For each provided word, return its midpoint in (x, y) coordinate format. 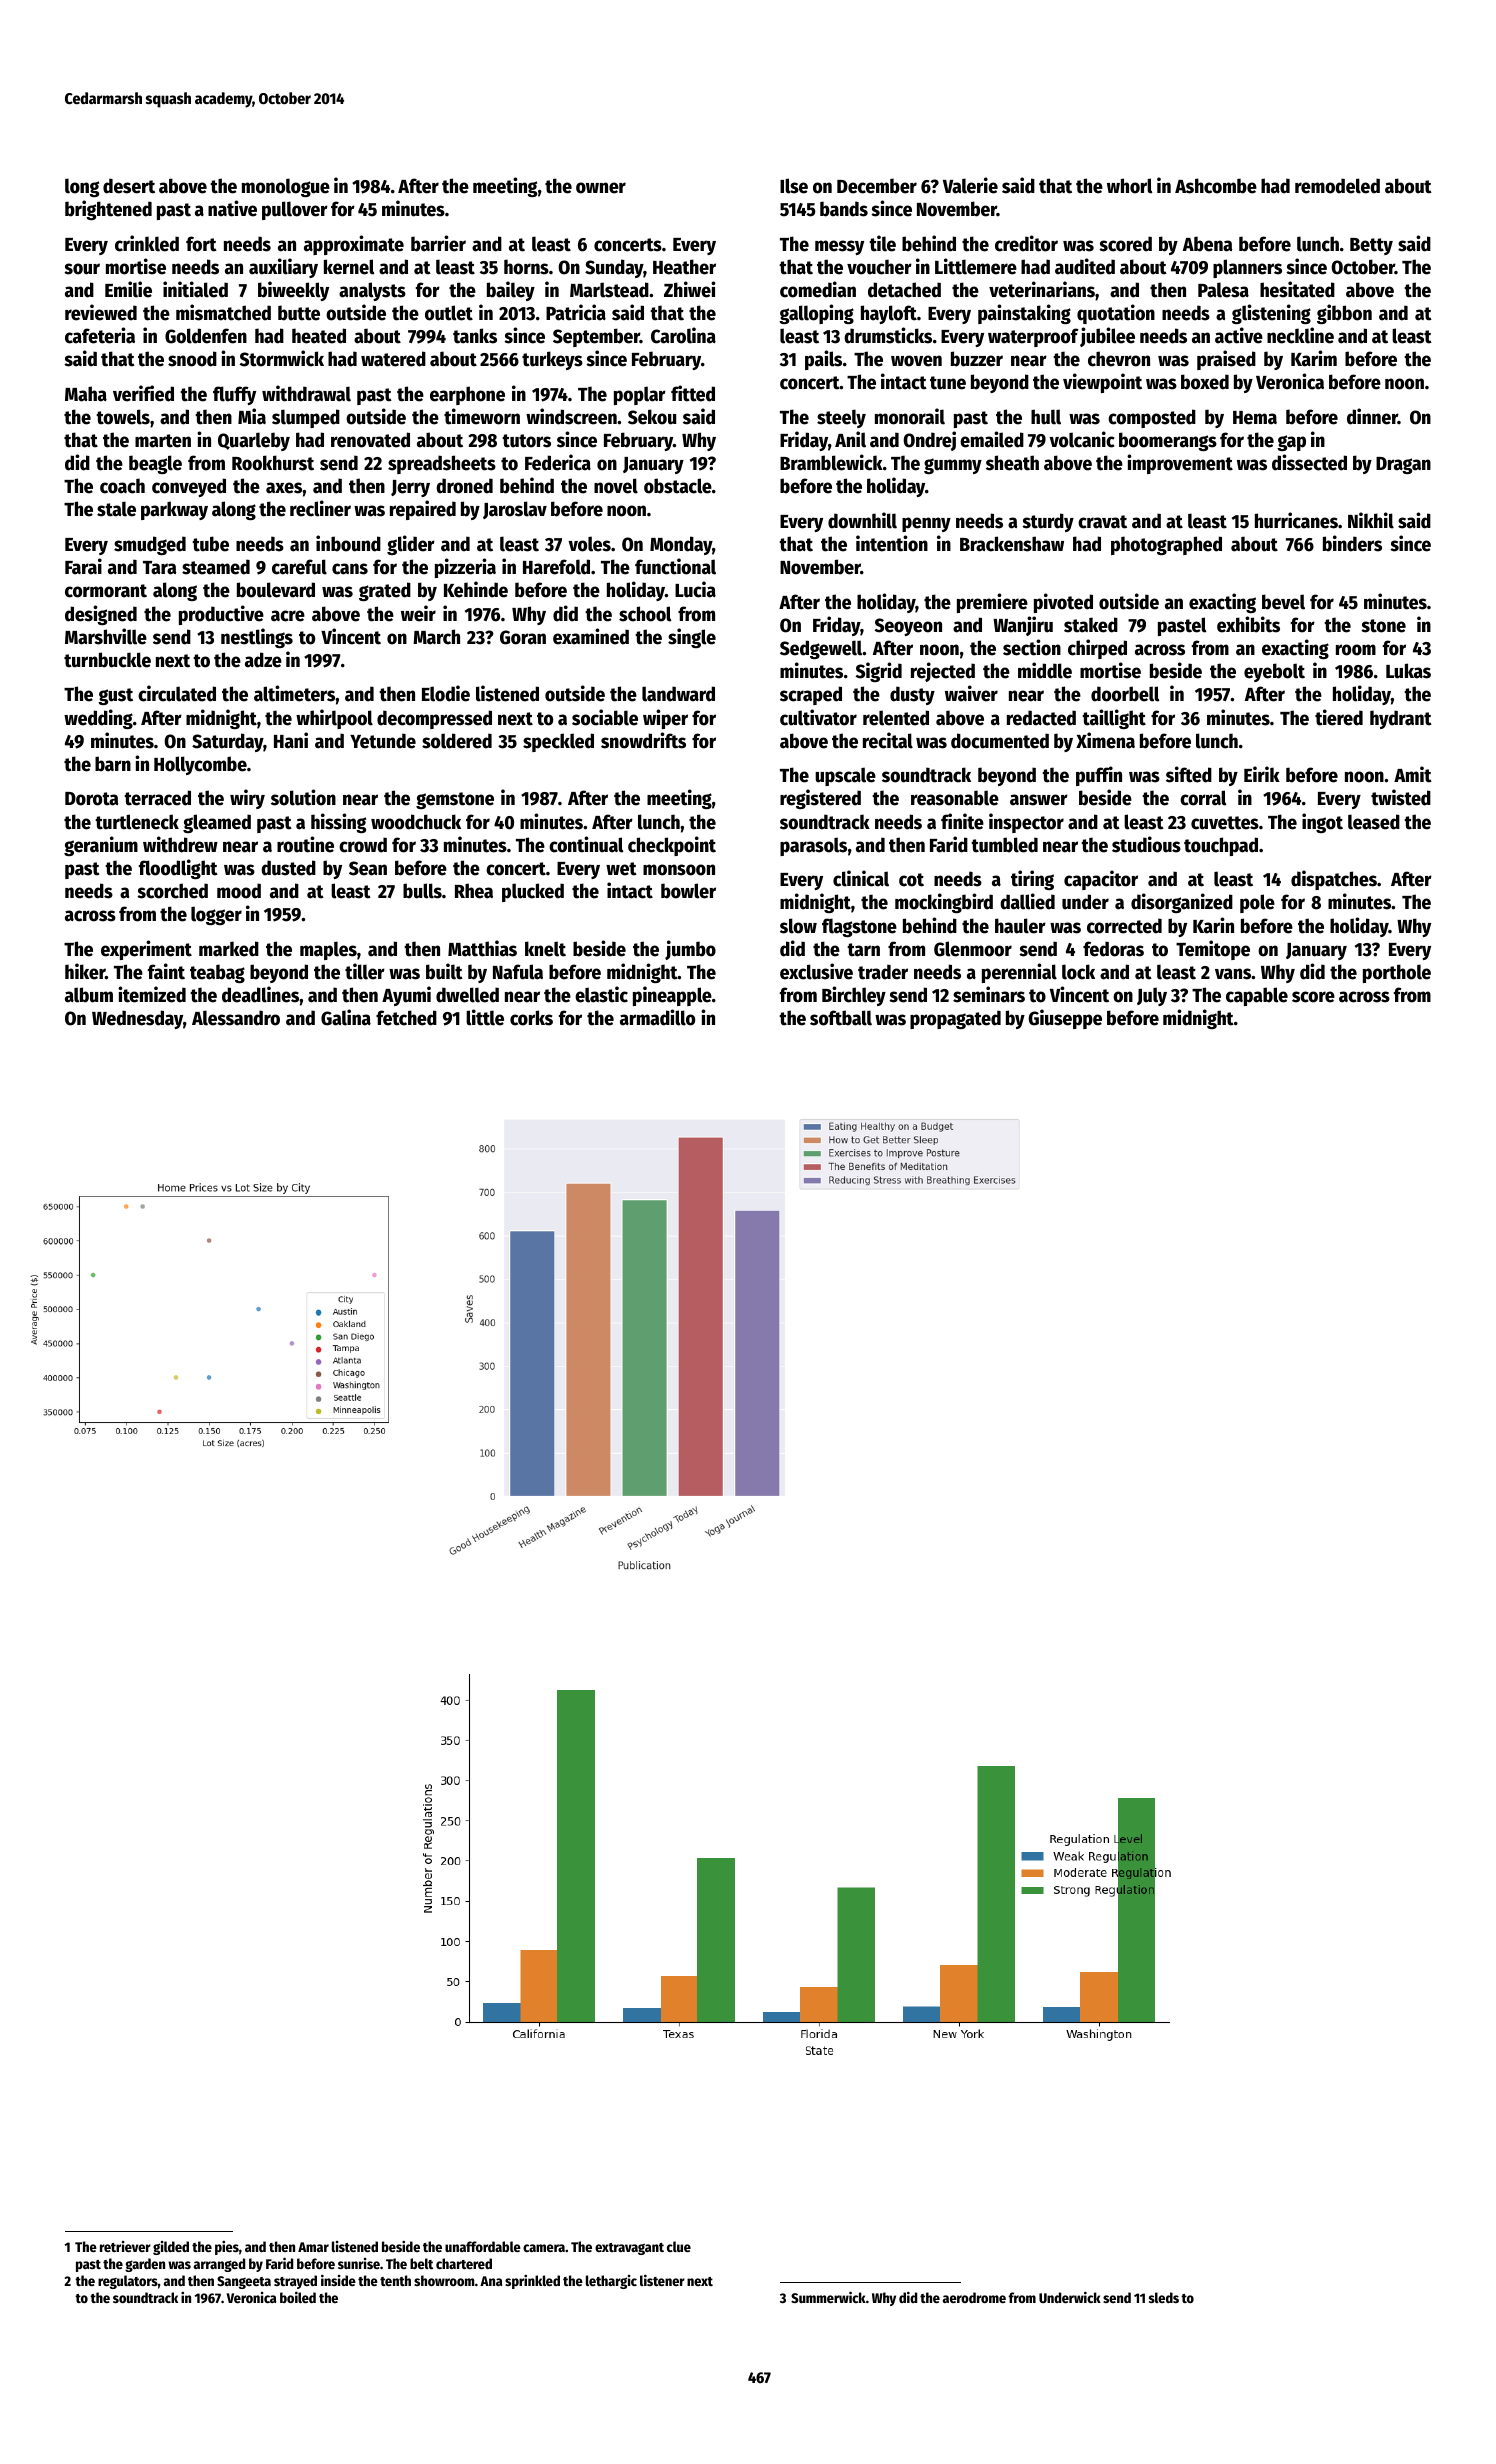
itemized (152, 994)
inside (338, 2280)
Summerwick (828, 2297)
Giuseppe (1065, 1019)
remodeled (1337, 186)
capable (1257, 996)
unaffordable (483, 2246)
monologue (286, 187)
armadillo (657, 1017)
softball (841, 1018)
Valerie (970, 185)
